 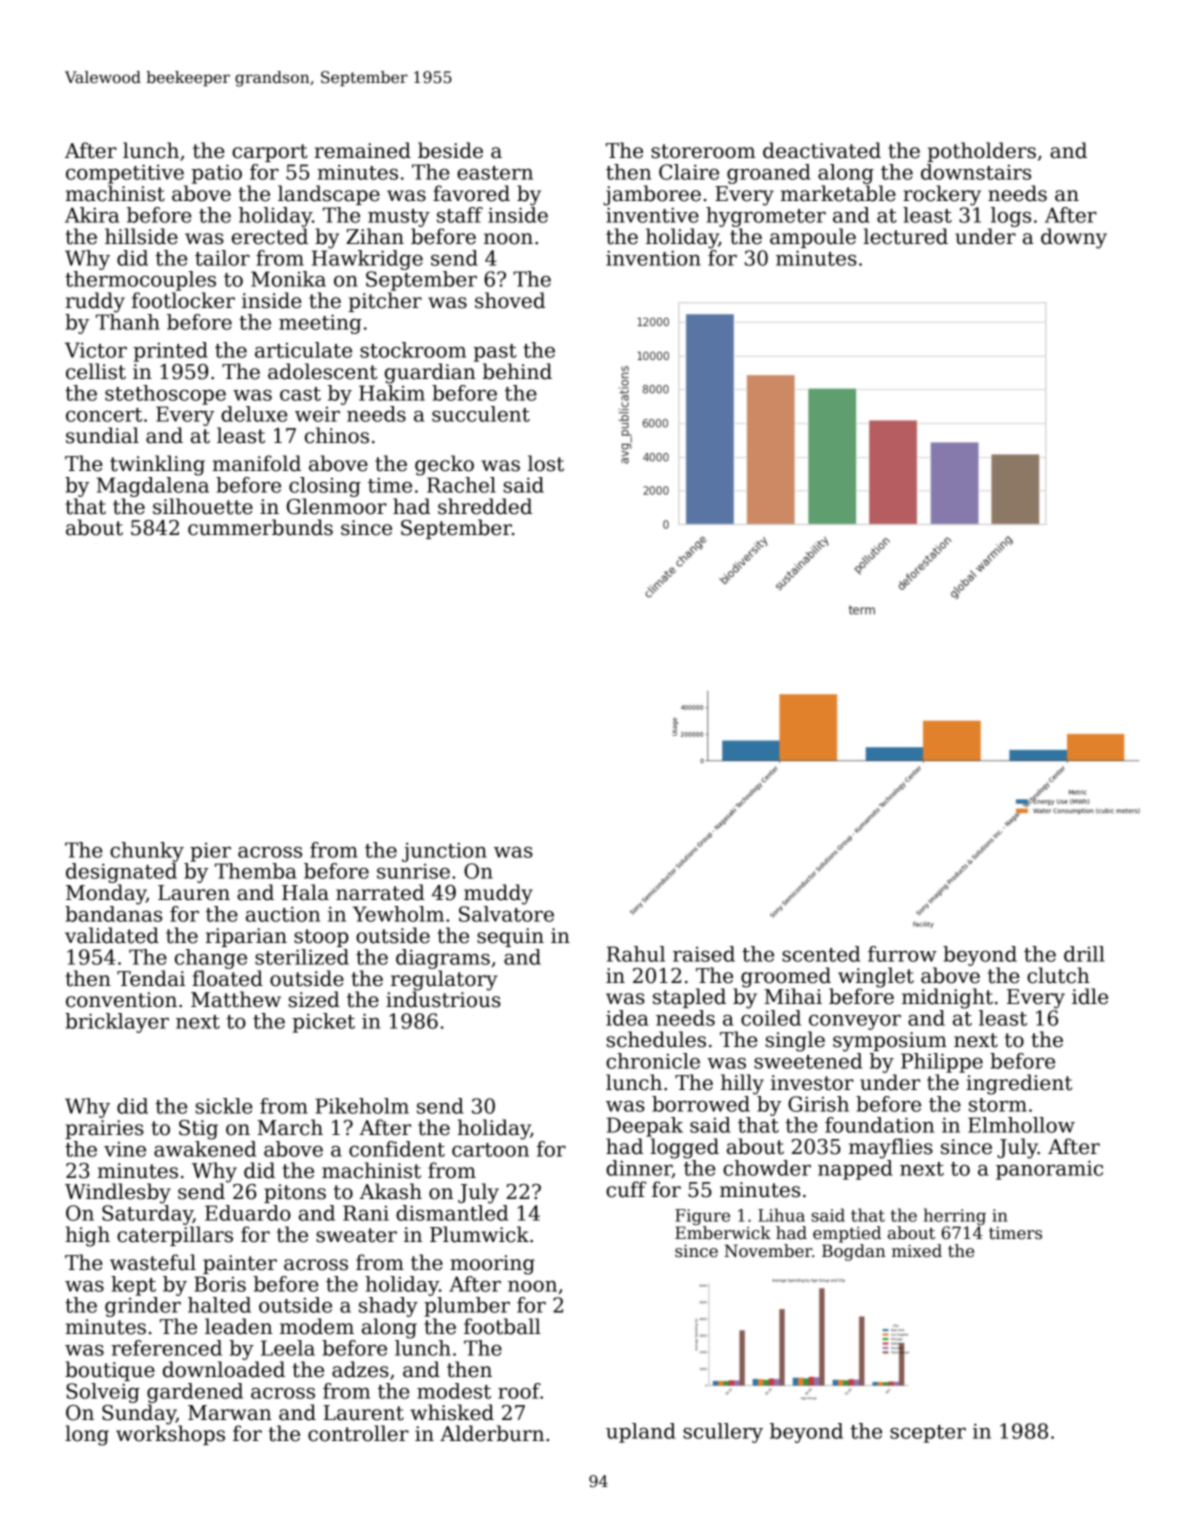 What do you see at coordinates (786, 977) in the document?
I see `groomed` at bounding box center [786, 977].
